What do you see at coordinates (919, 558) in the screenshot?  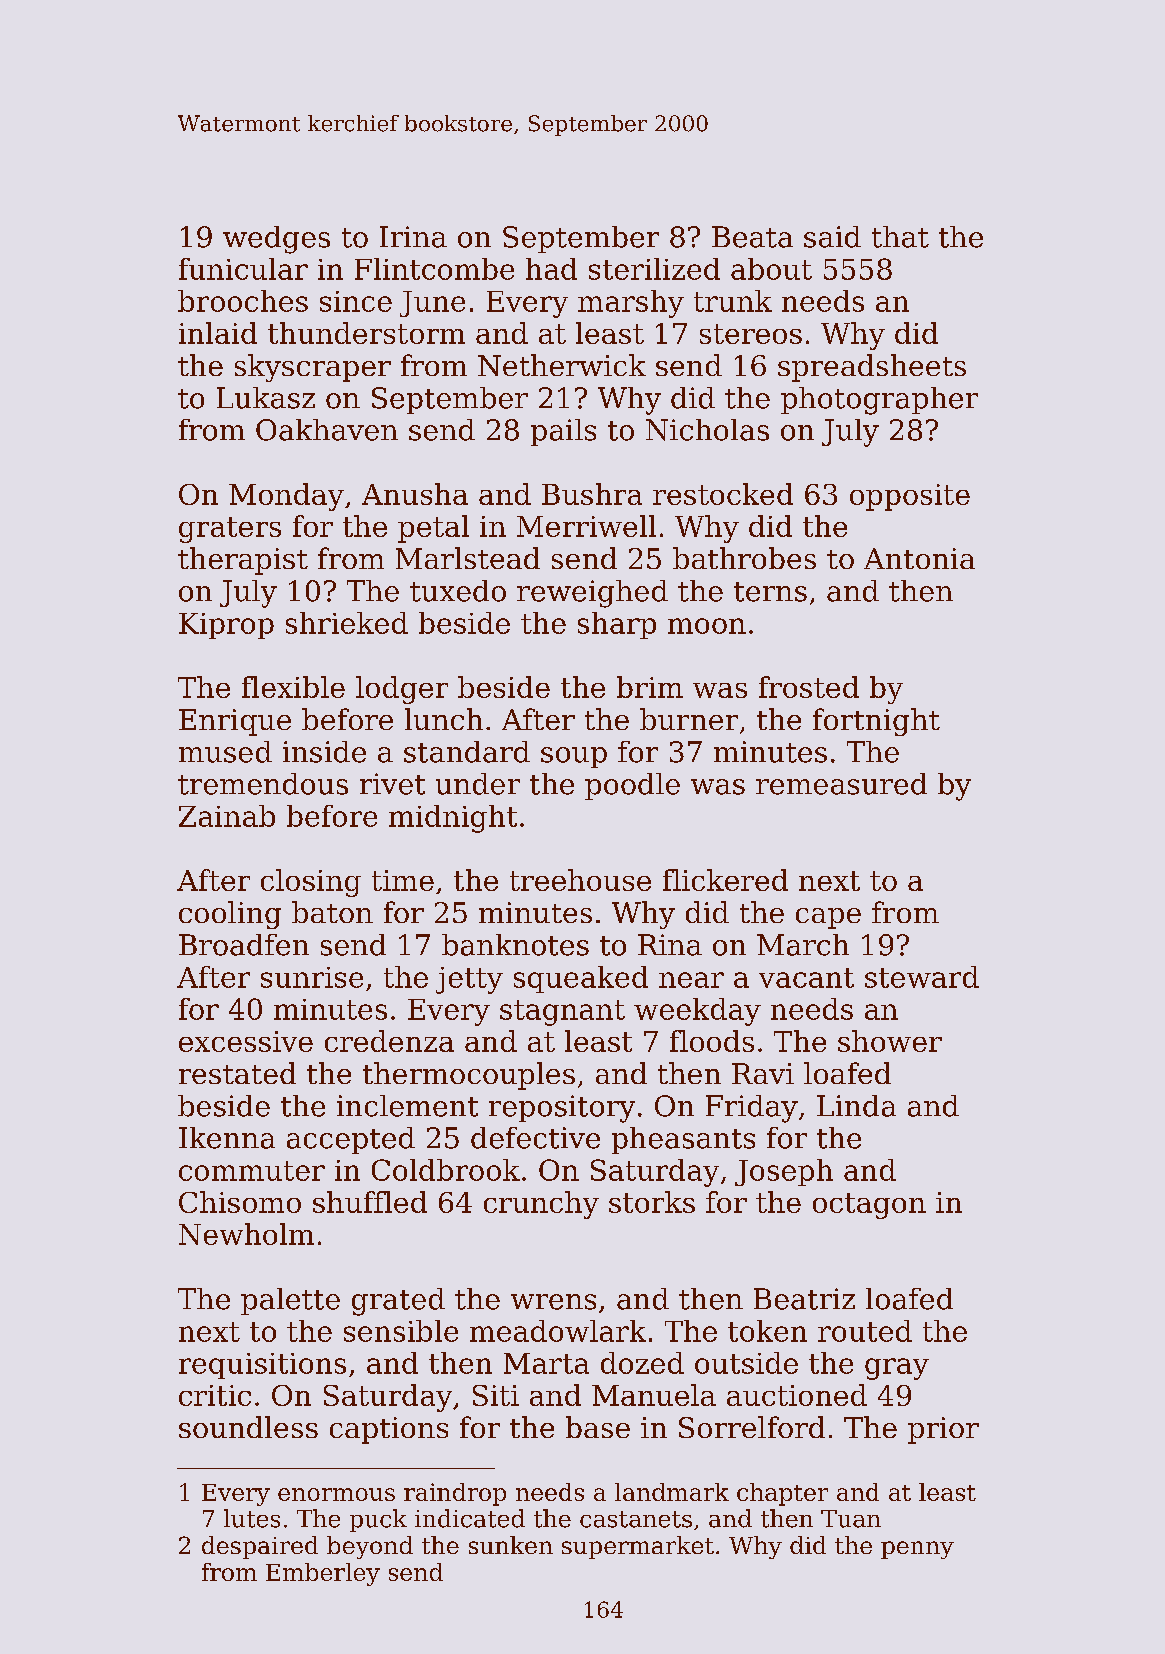 I see `Antonia` at bounding box center [919, 558].
